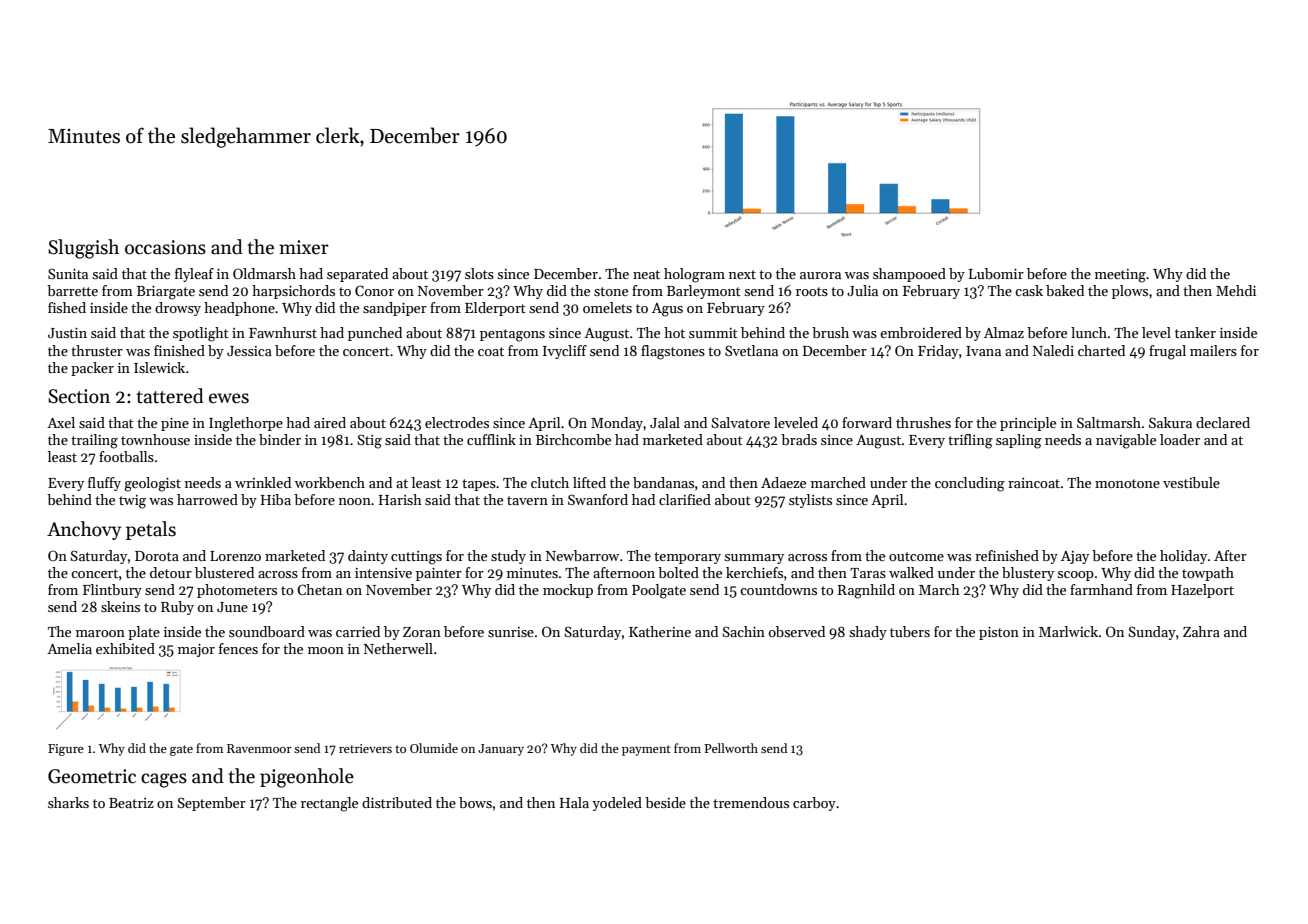 The width and height of the image is (1308, 924). What do you see at coordinates (94, 441) in the image?
I see `trailing` at bounding box center [94, 441].
